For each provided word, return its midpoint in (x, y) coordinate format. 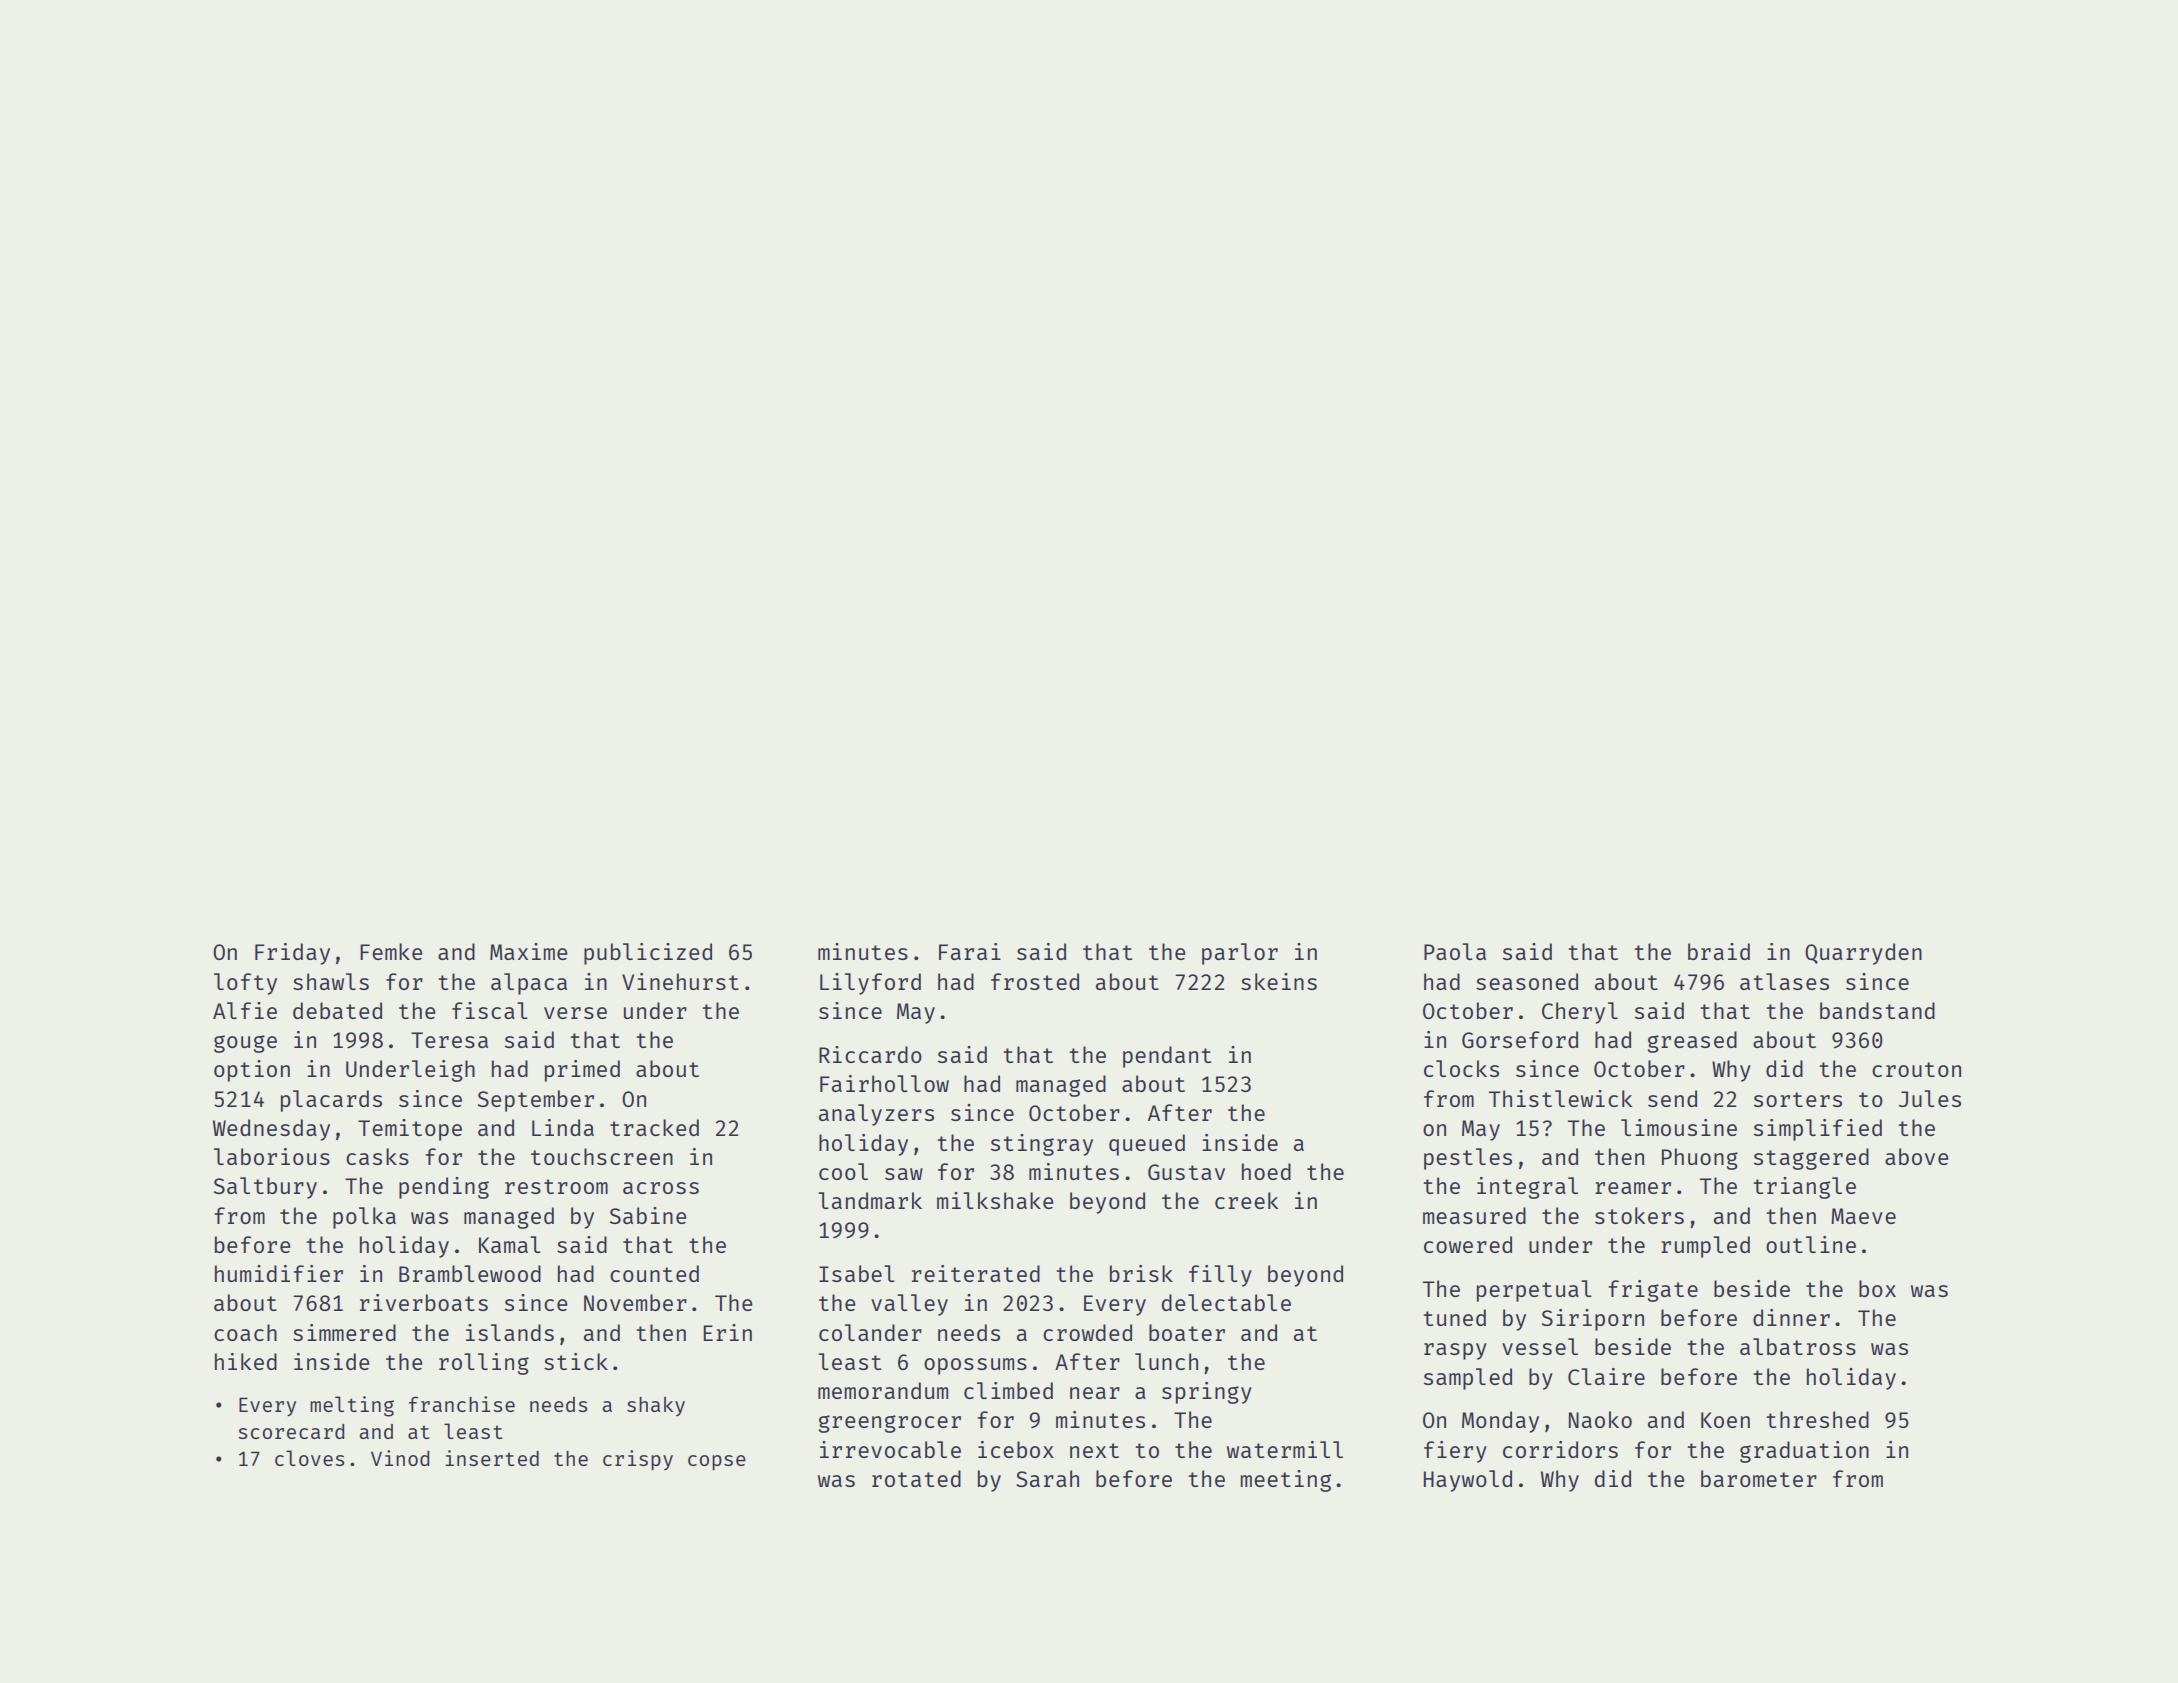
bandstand (1877, 1010)
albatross (1798, 1346)
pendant (1167, 1057)
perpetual (1534, 1291)
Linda (563, 1127)
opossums (975, 1366)
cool (843, 1171)
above (1917, 1156)
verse (575, 1013)
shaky (656, 1406)
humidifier (279, 1273)
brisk (1141, 1273)
